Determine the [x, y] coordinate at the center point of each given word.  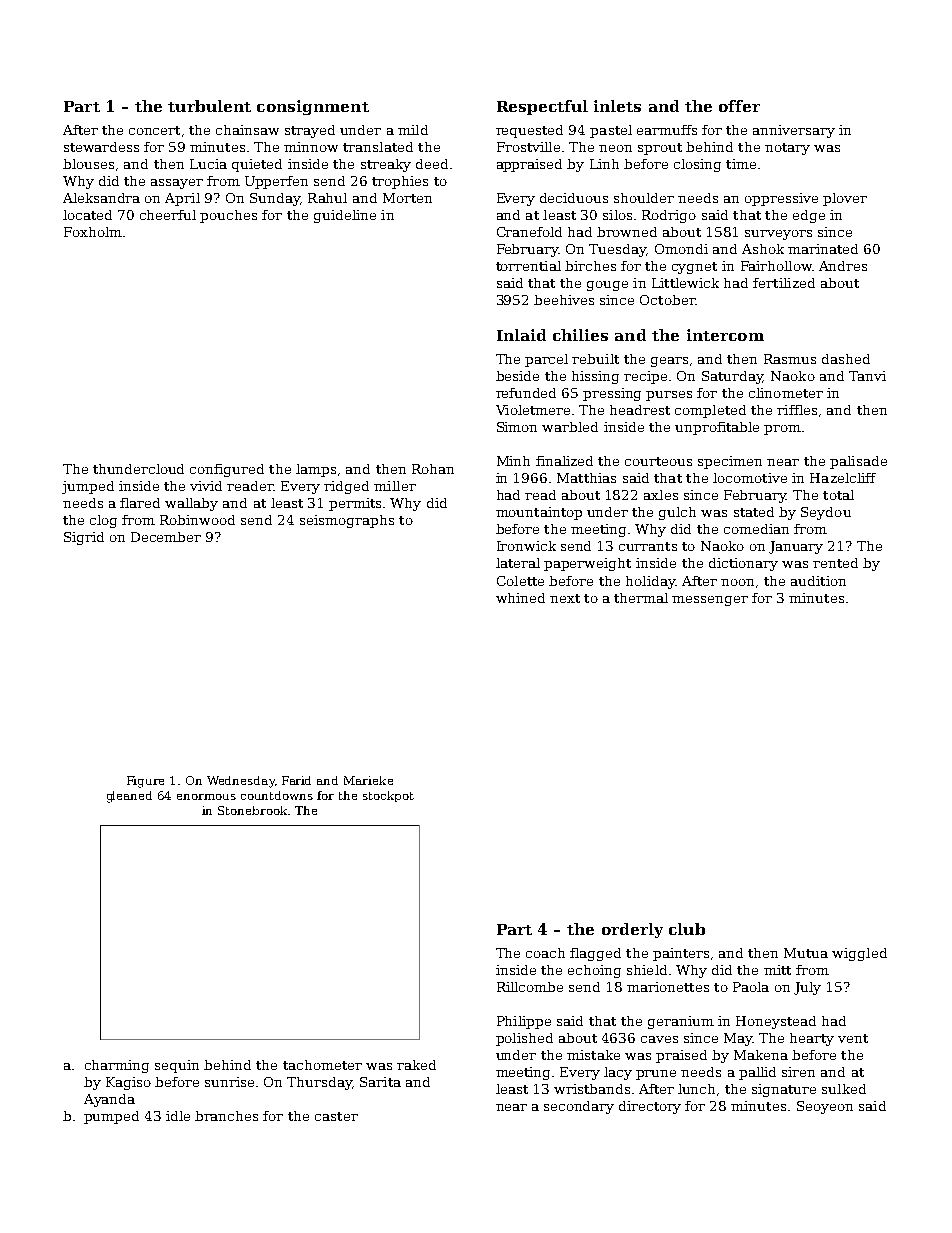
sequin [177, 1066]
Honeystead [776, 1022]
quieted [257, 165]
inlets [617, 106]
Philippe [524, 1022]
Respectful [542, 107]
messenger [710, 601]
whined [520, 598]
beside [517, 376]
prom [782, 430]
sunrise [229, 1082]
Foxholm [93, 232]
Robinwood [197, 520]
